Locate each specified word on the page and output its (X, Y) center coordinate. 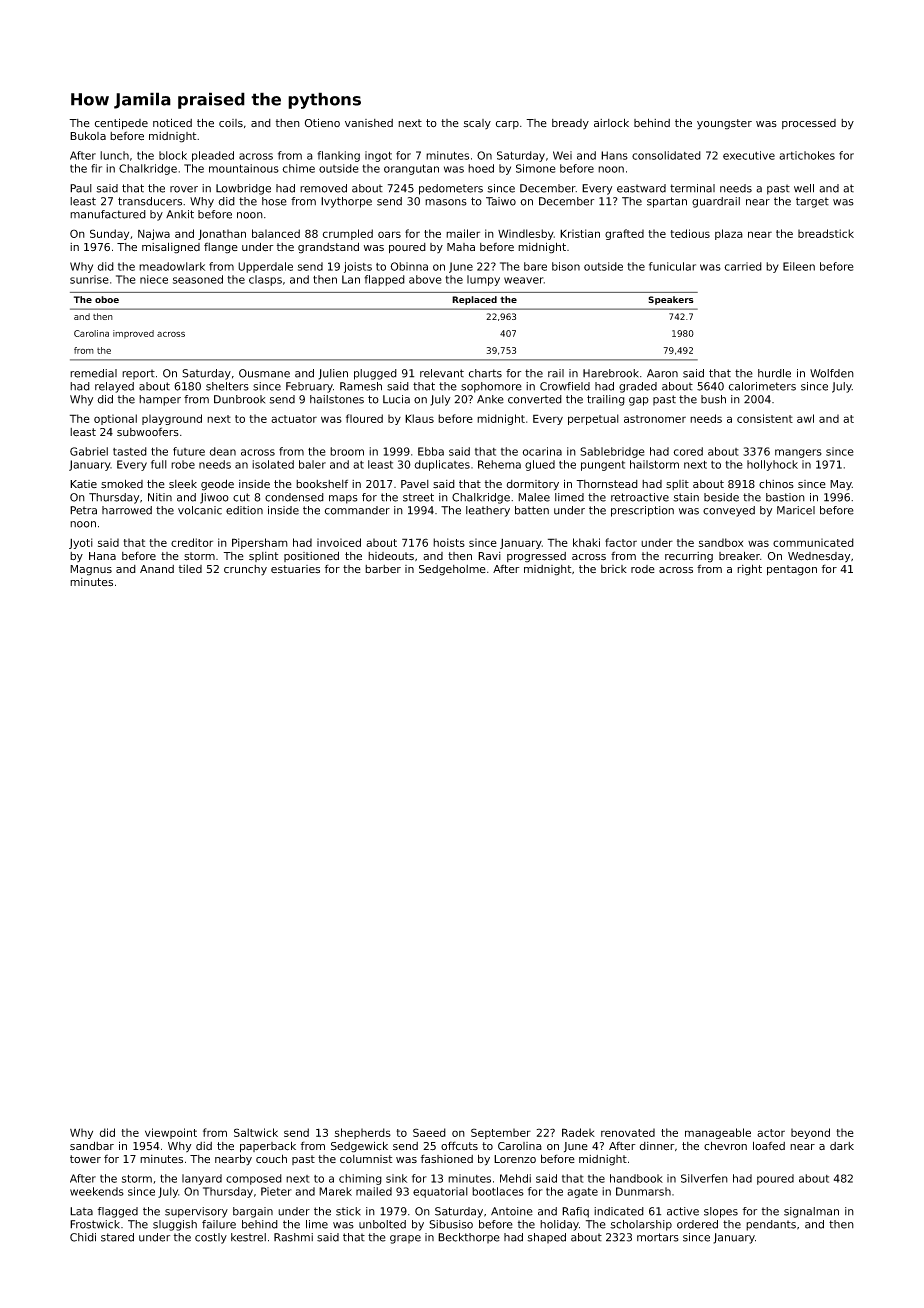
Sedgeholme (452, 570)
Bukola (88, 135)
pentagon (792, 570)
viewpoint (171, 1133)
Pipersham (260, 543)
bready (570, 124)
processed (809, 124)
